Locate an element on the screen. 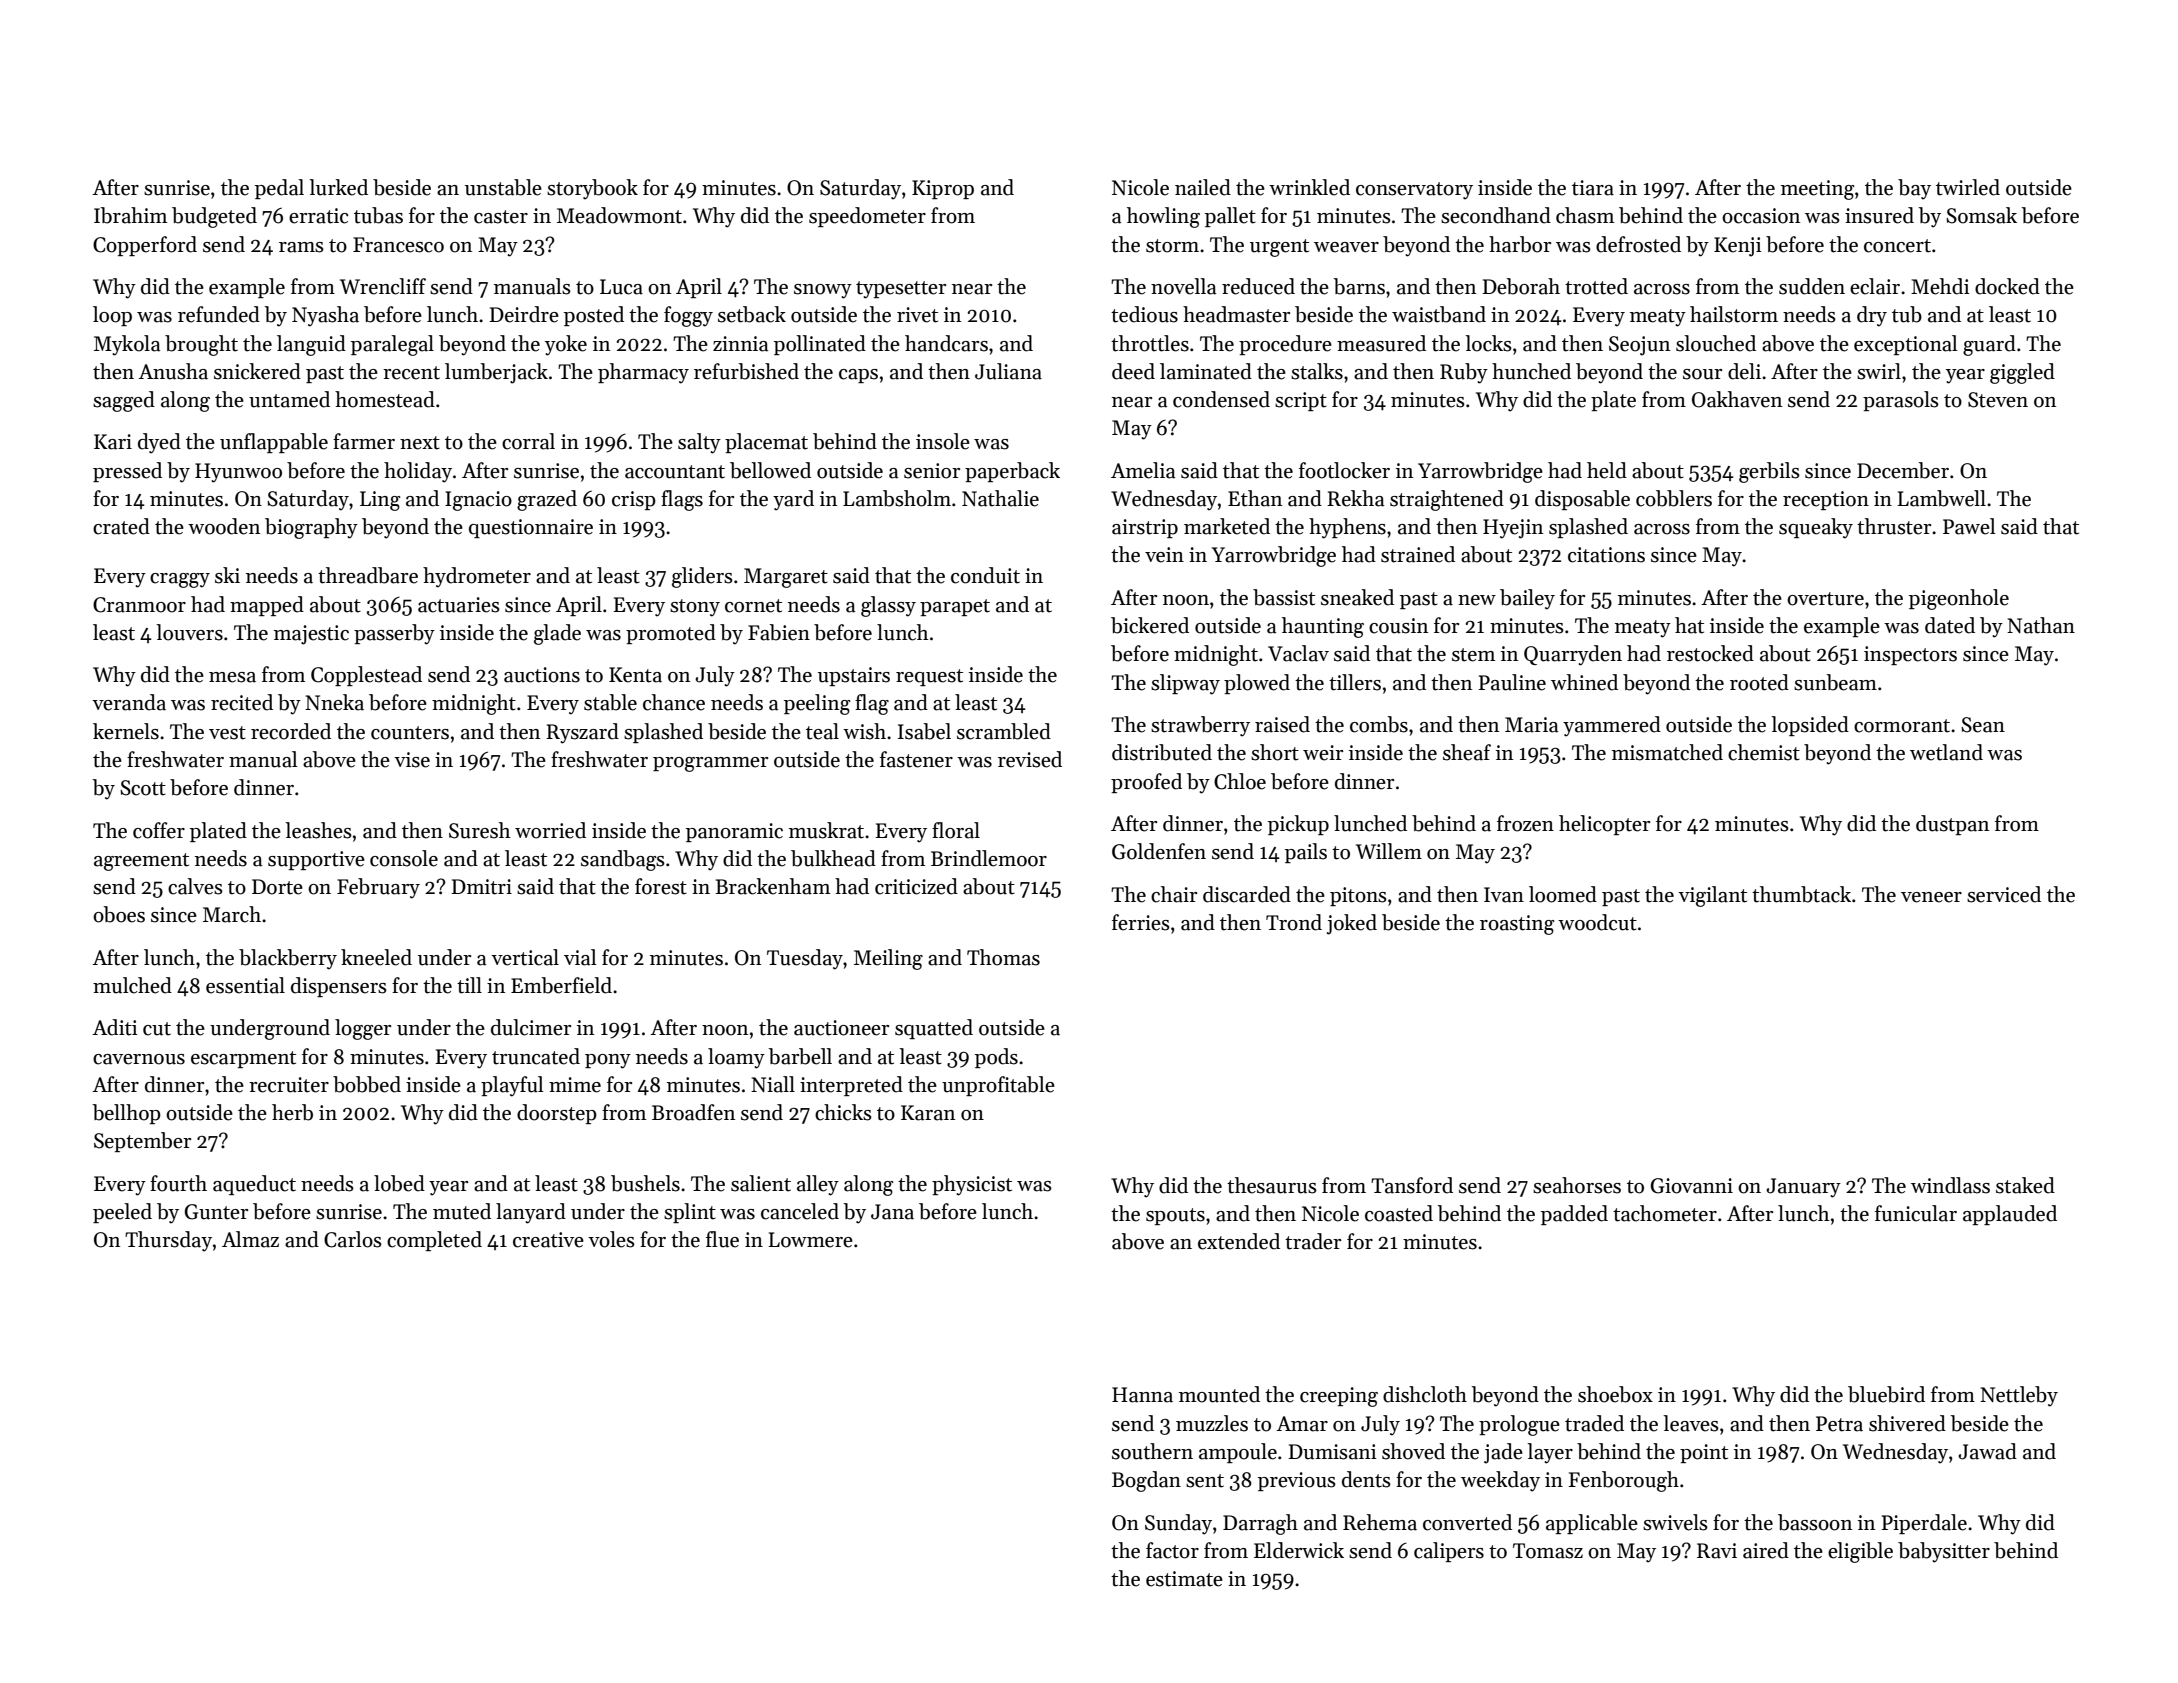  Luca is located at coordinates (621, 287).
